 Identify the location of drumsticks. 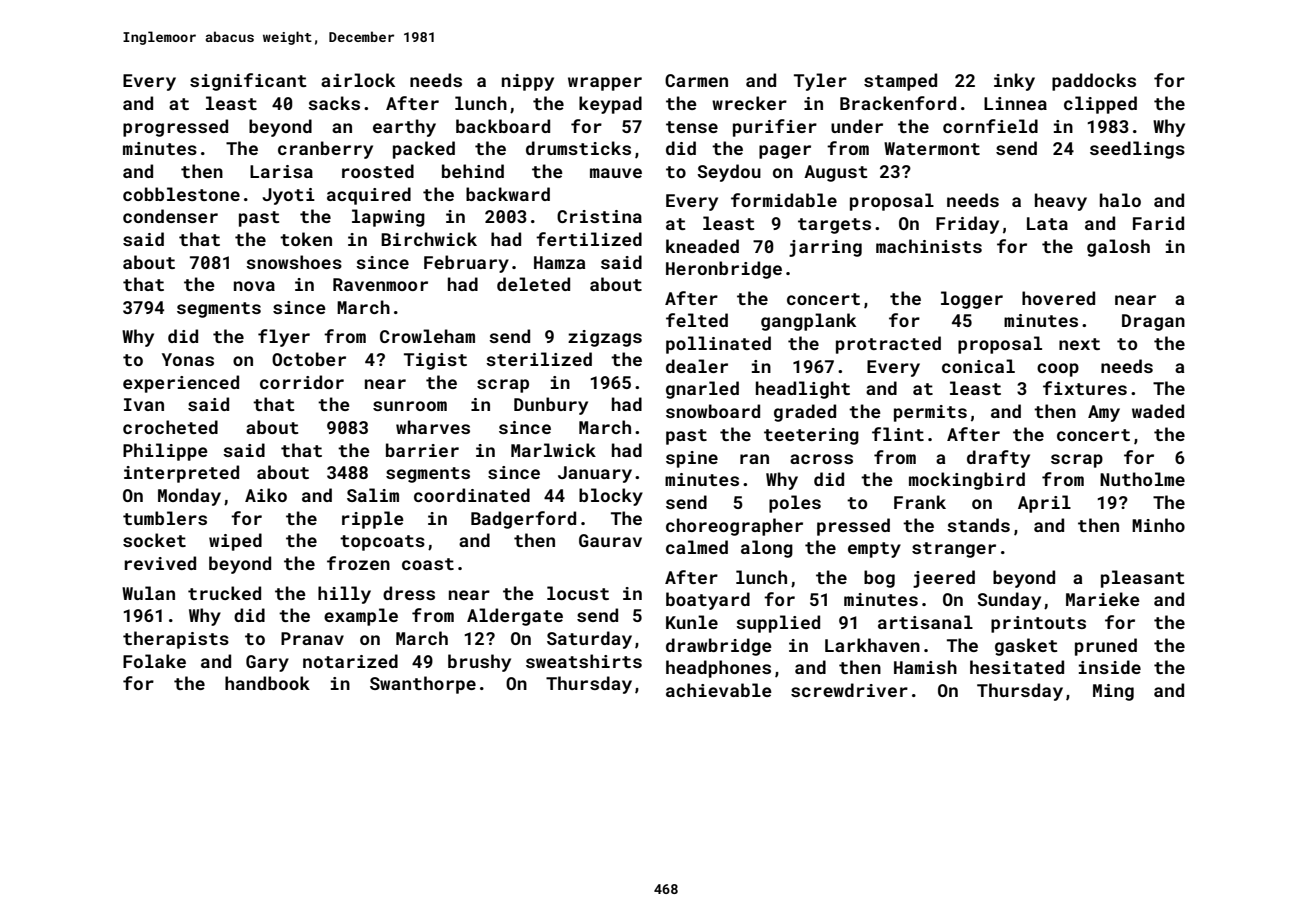
(578, 148).
